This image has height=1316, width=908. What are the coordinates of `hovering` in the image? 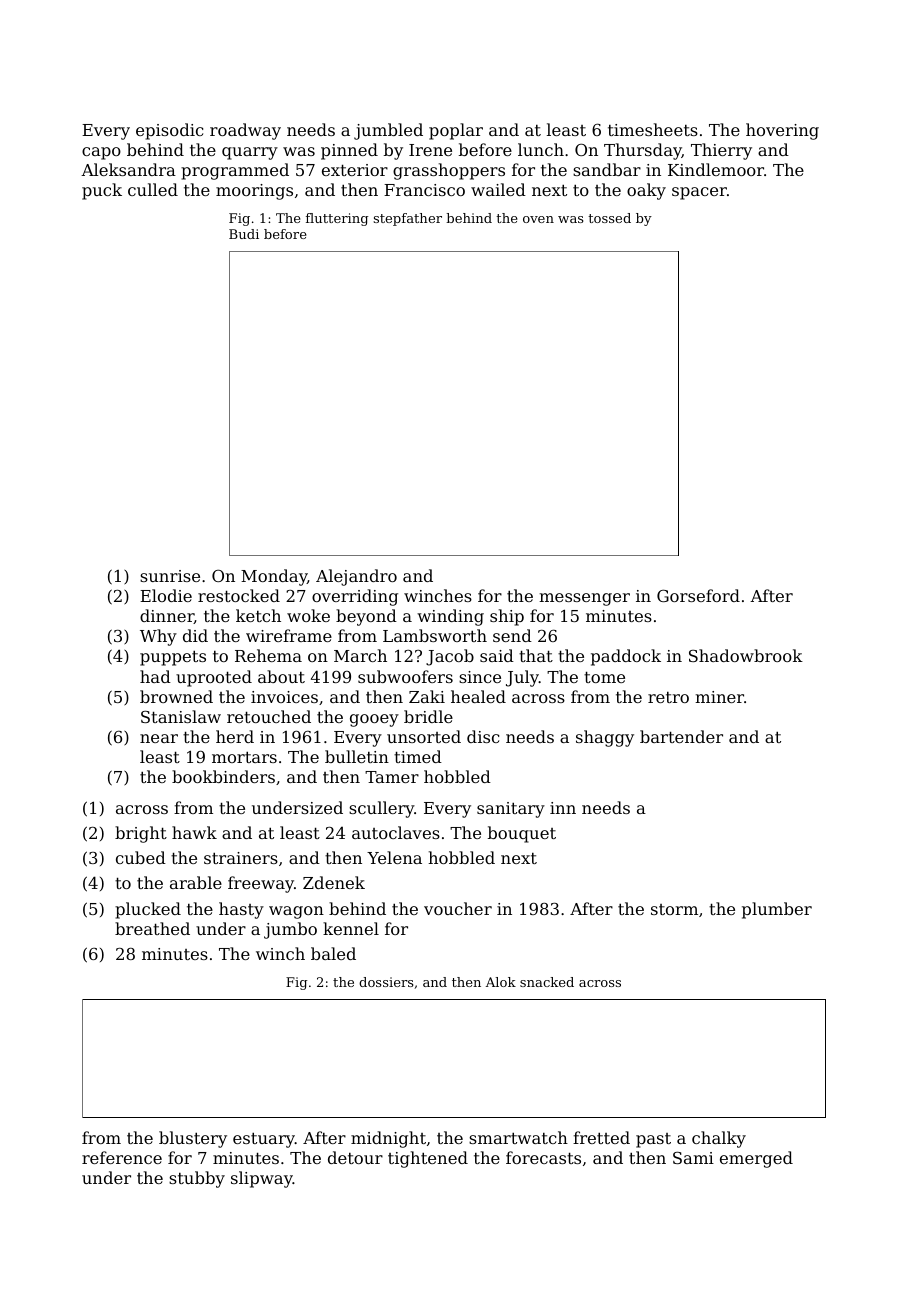 It's located at (782, 131).
